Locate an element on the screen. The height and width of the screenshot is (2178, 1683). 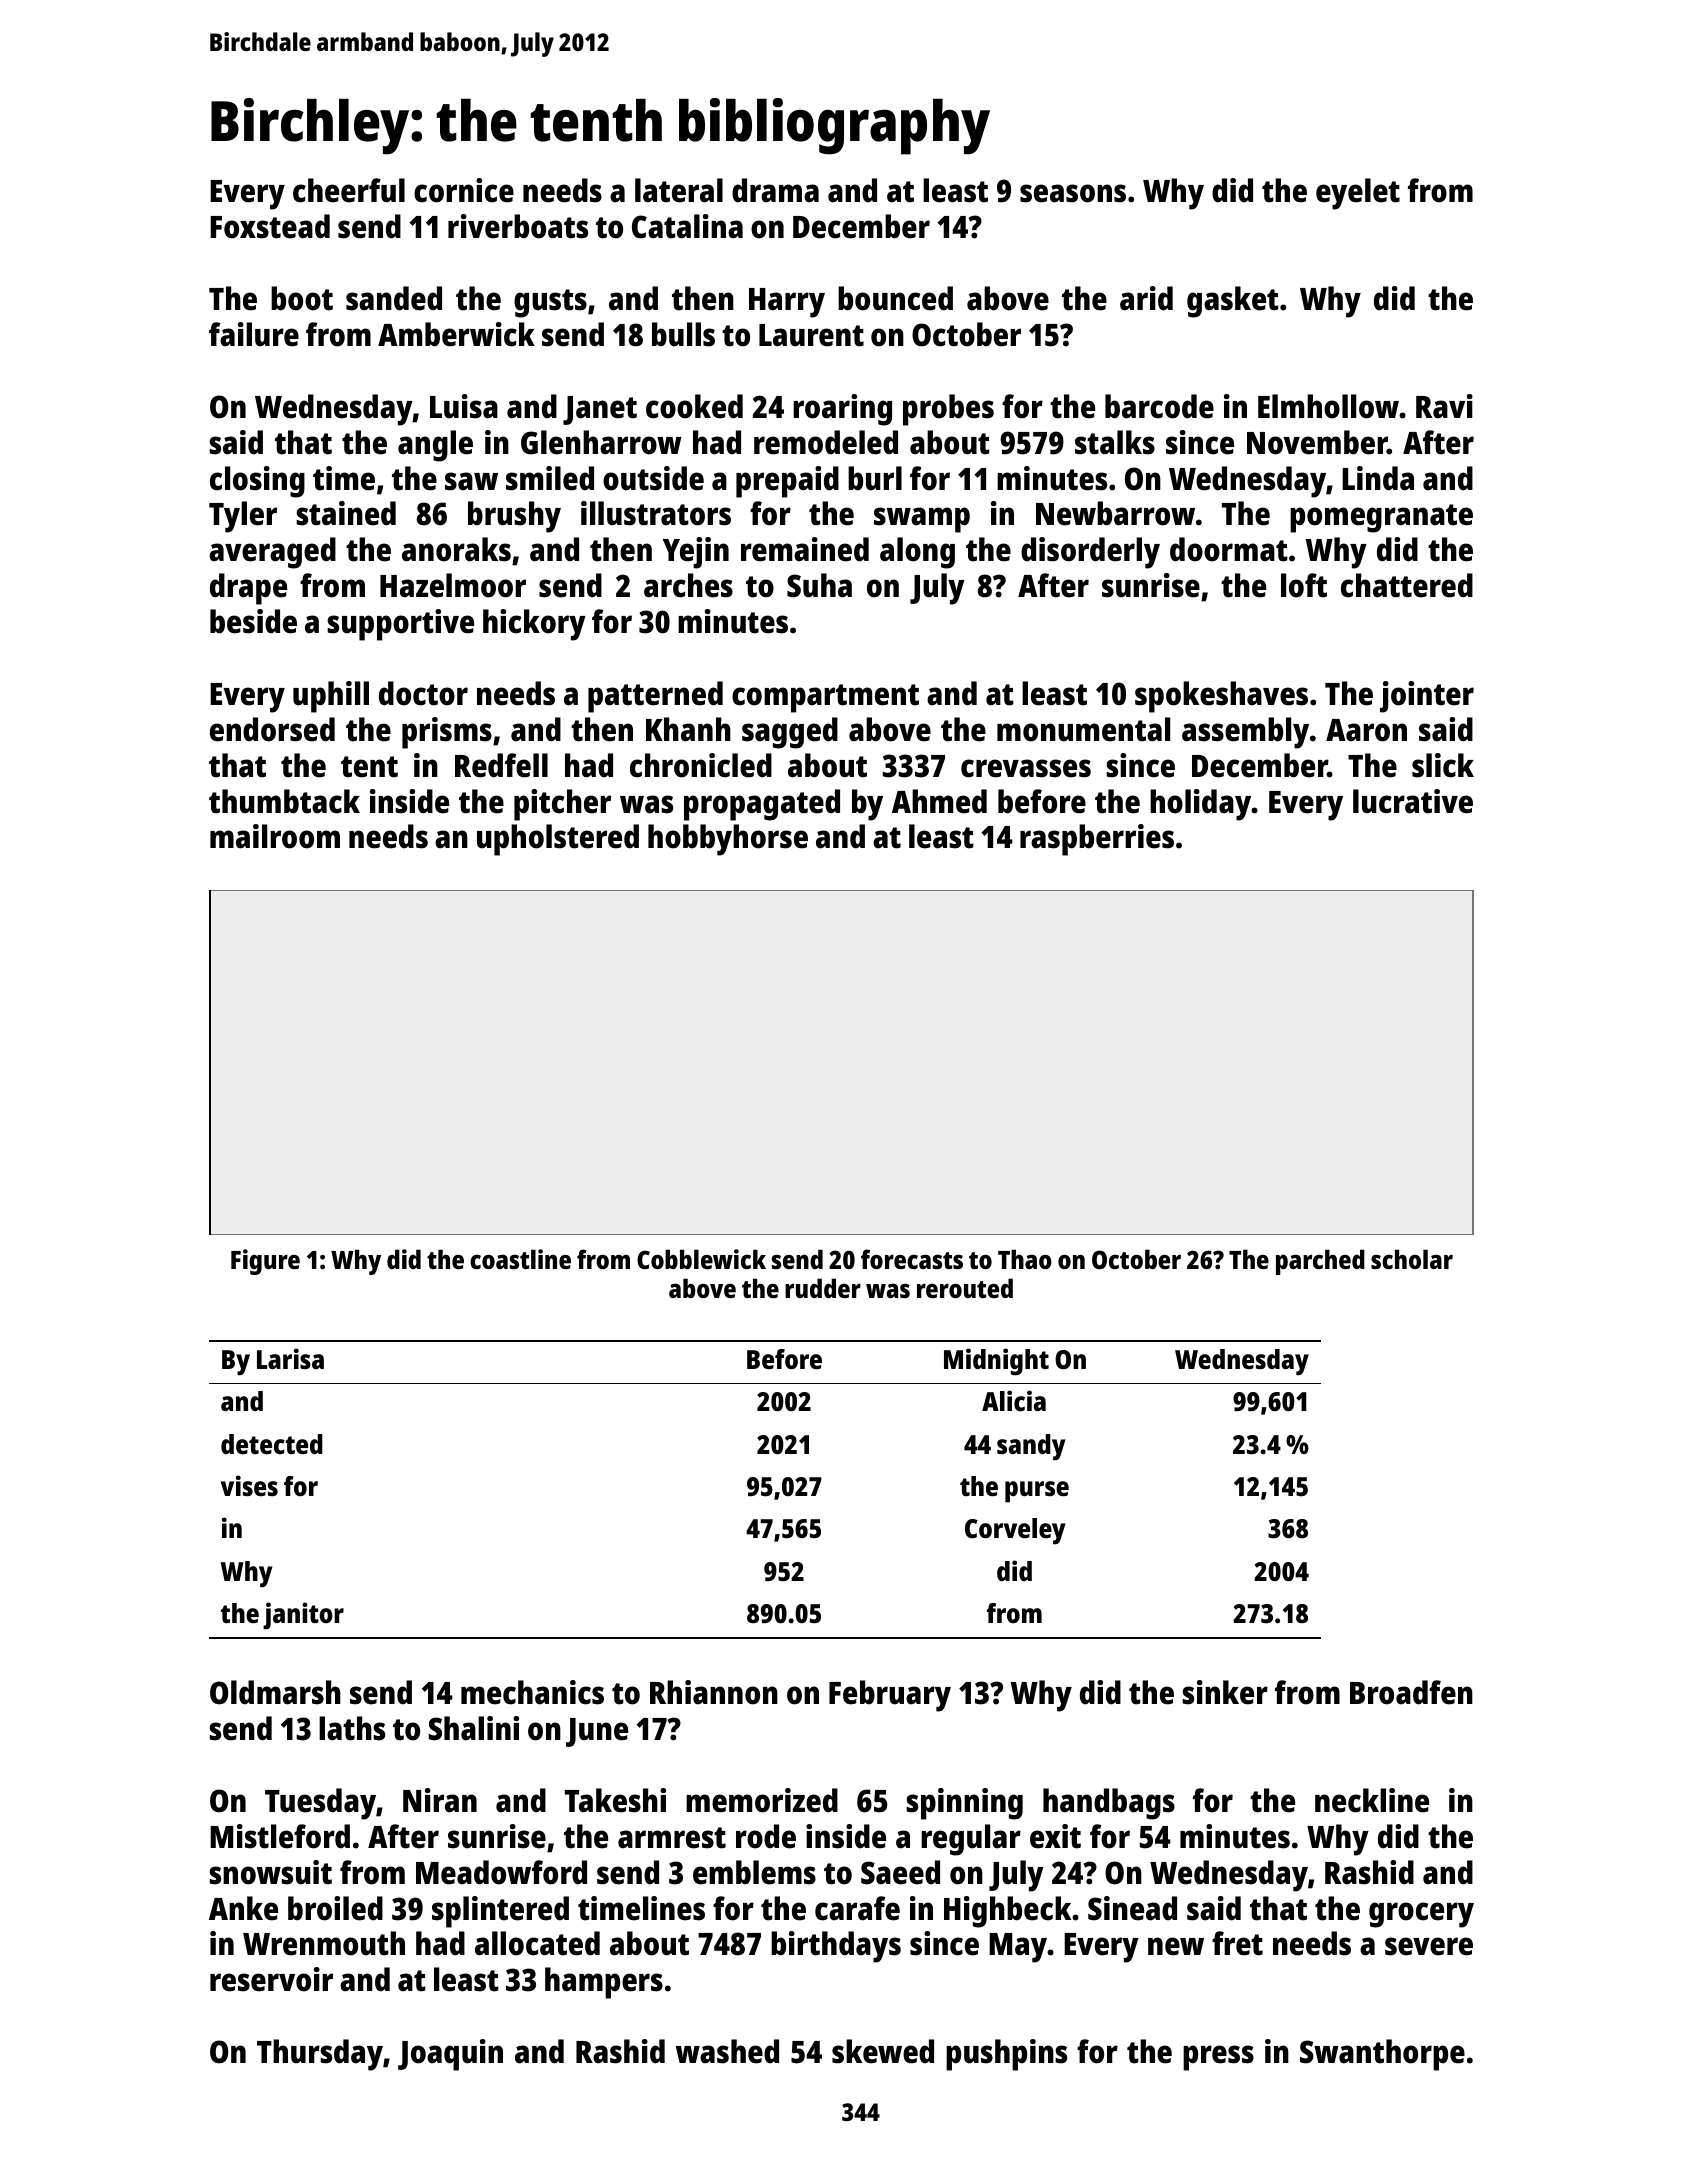
February is located at coordinates (890, 1696).
